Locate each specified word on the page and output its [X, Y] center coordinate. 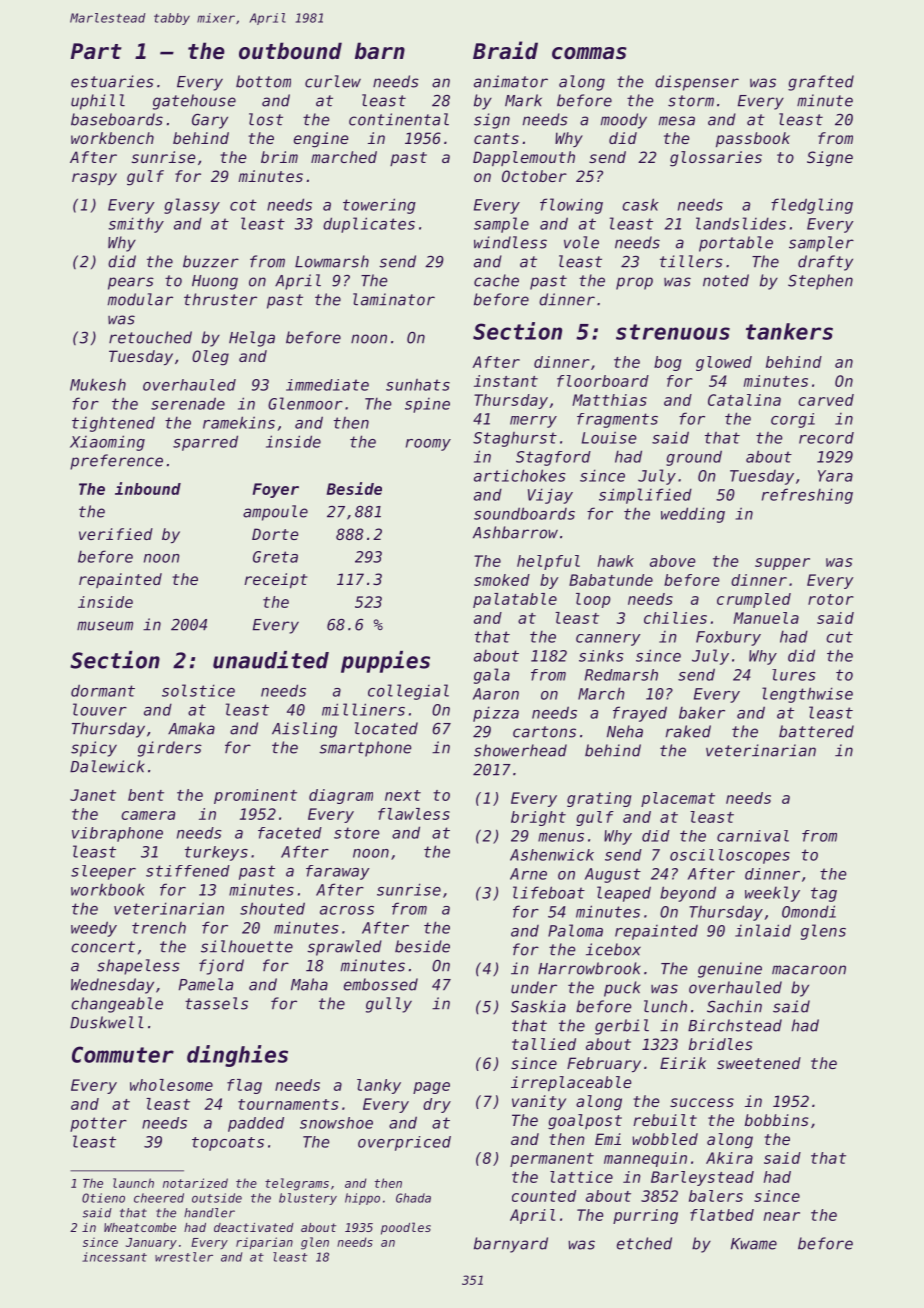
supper [782, 564]
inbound [148, 488]
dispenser [697, 83]
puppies [385, 662]
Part [96, 51]
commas [589, 53]
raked [688, 731]
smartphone [365, 749]
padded [256, 1124]
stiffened [188, 871]
